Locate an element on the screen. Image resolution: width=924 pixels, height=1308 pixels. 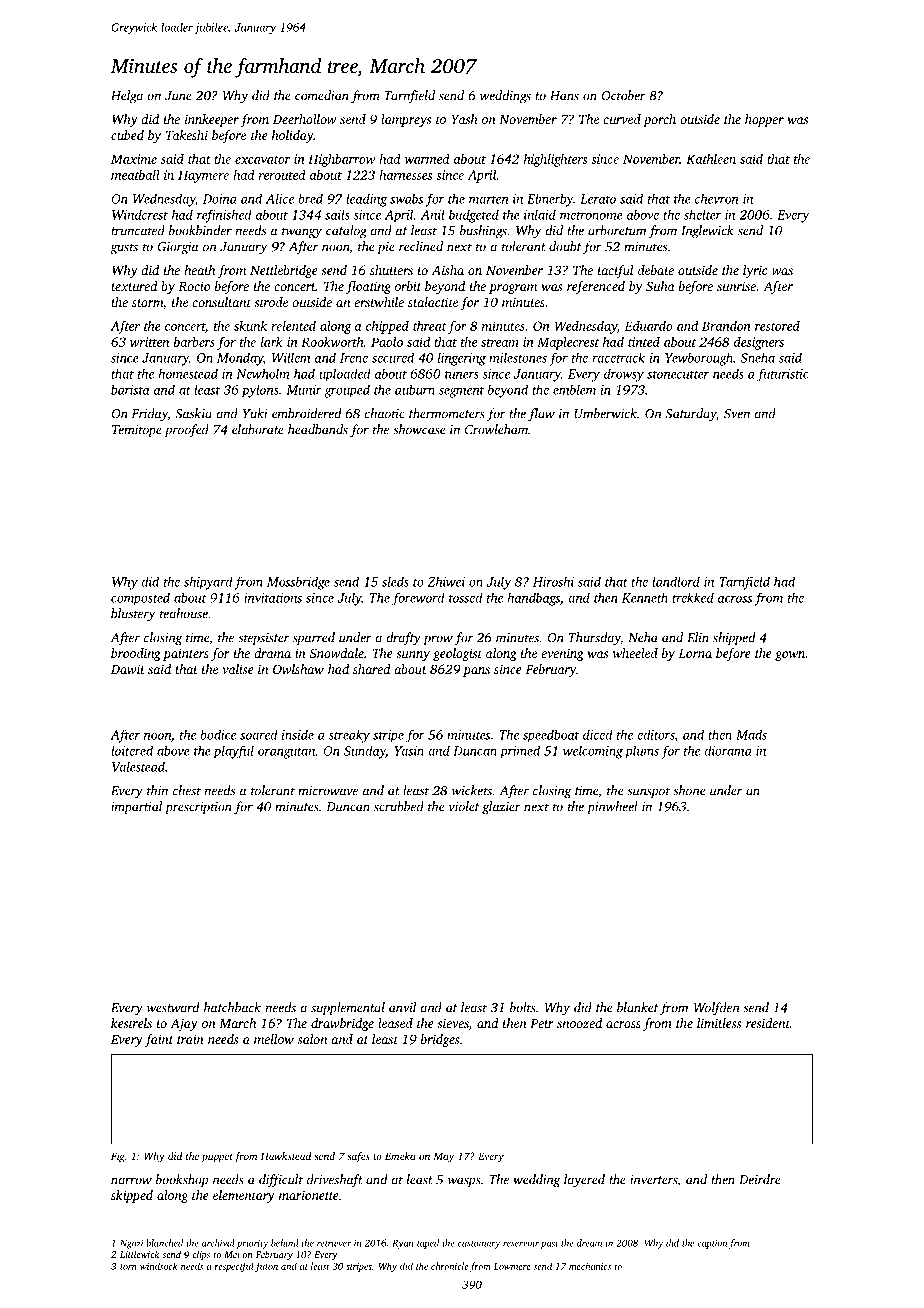
windsock is located at coordinates (159, 1266).
